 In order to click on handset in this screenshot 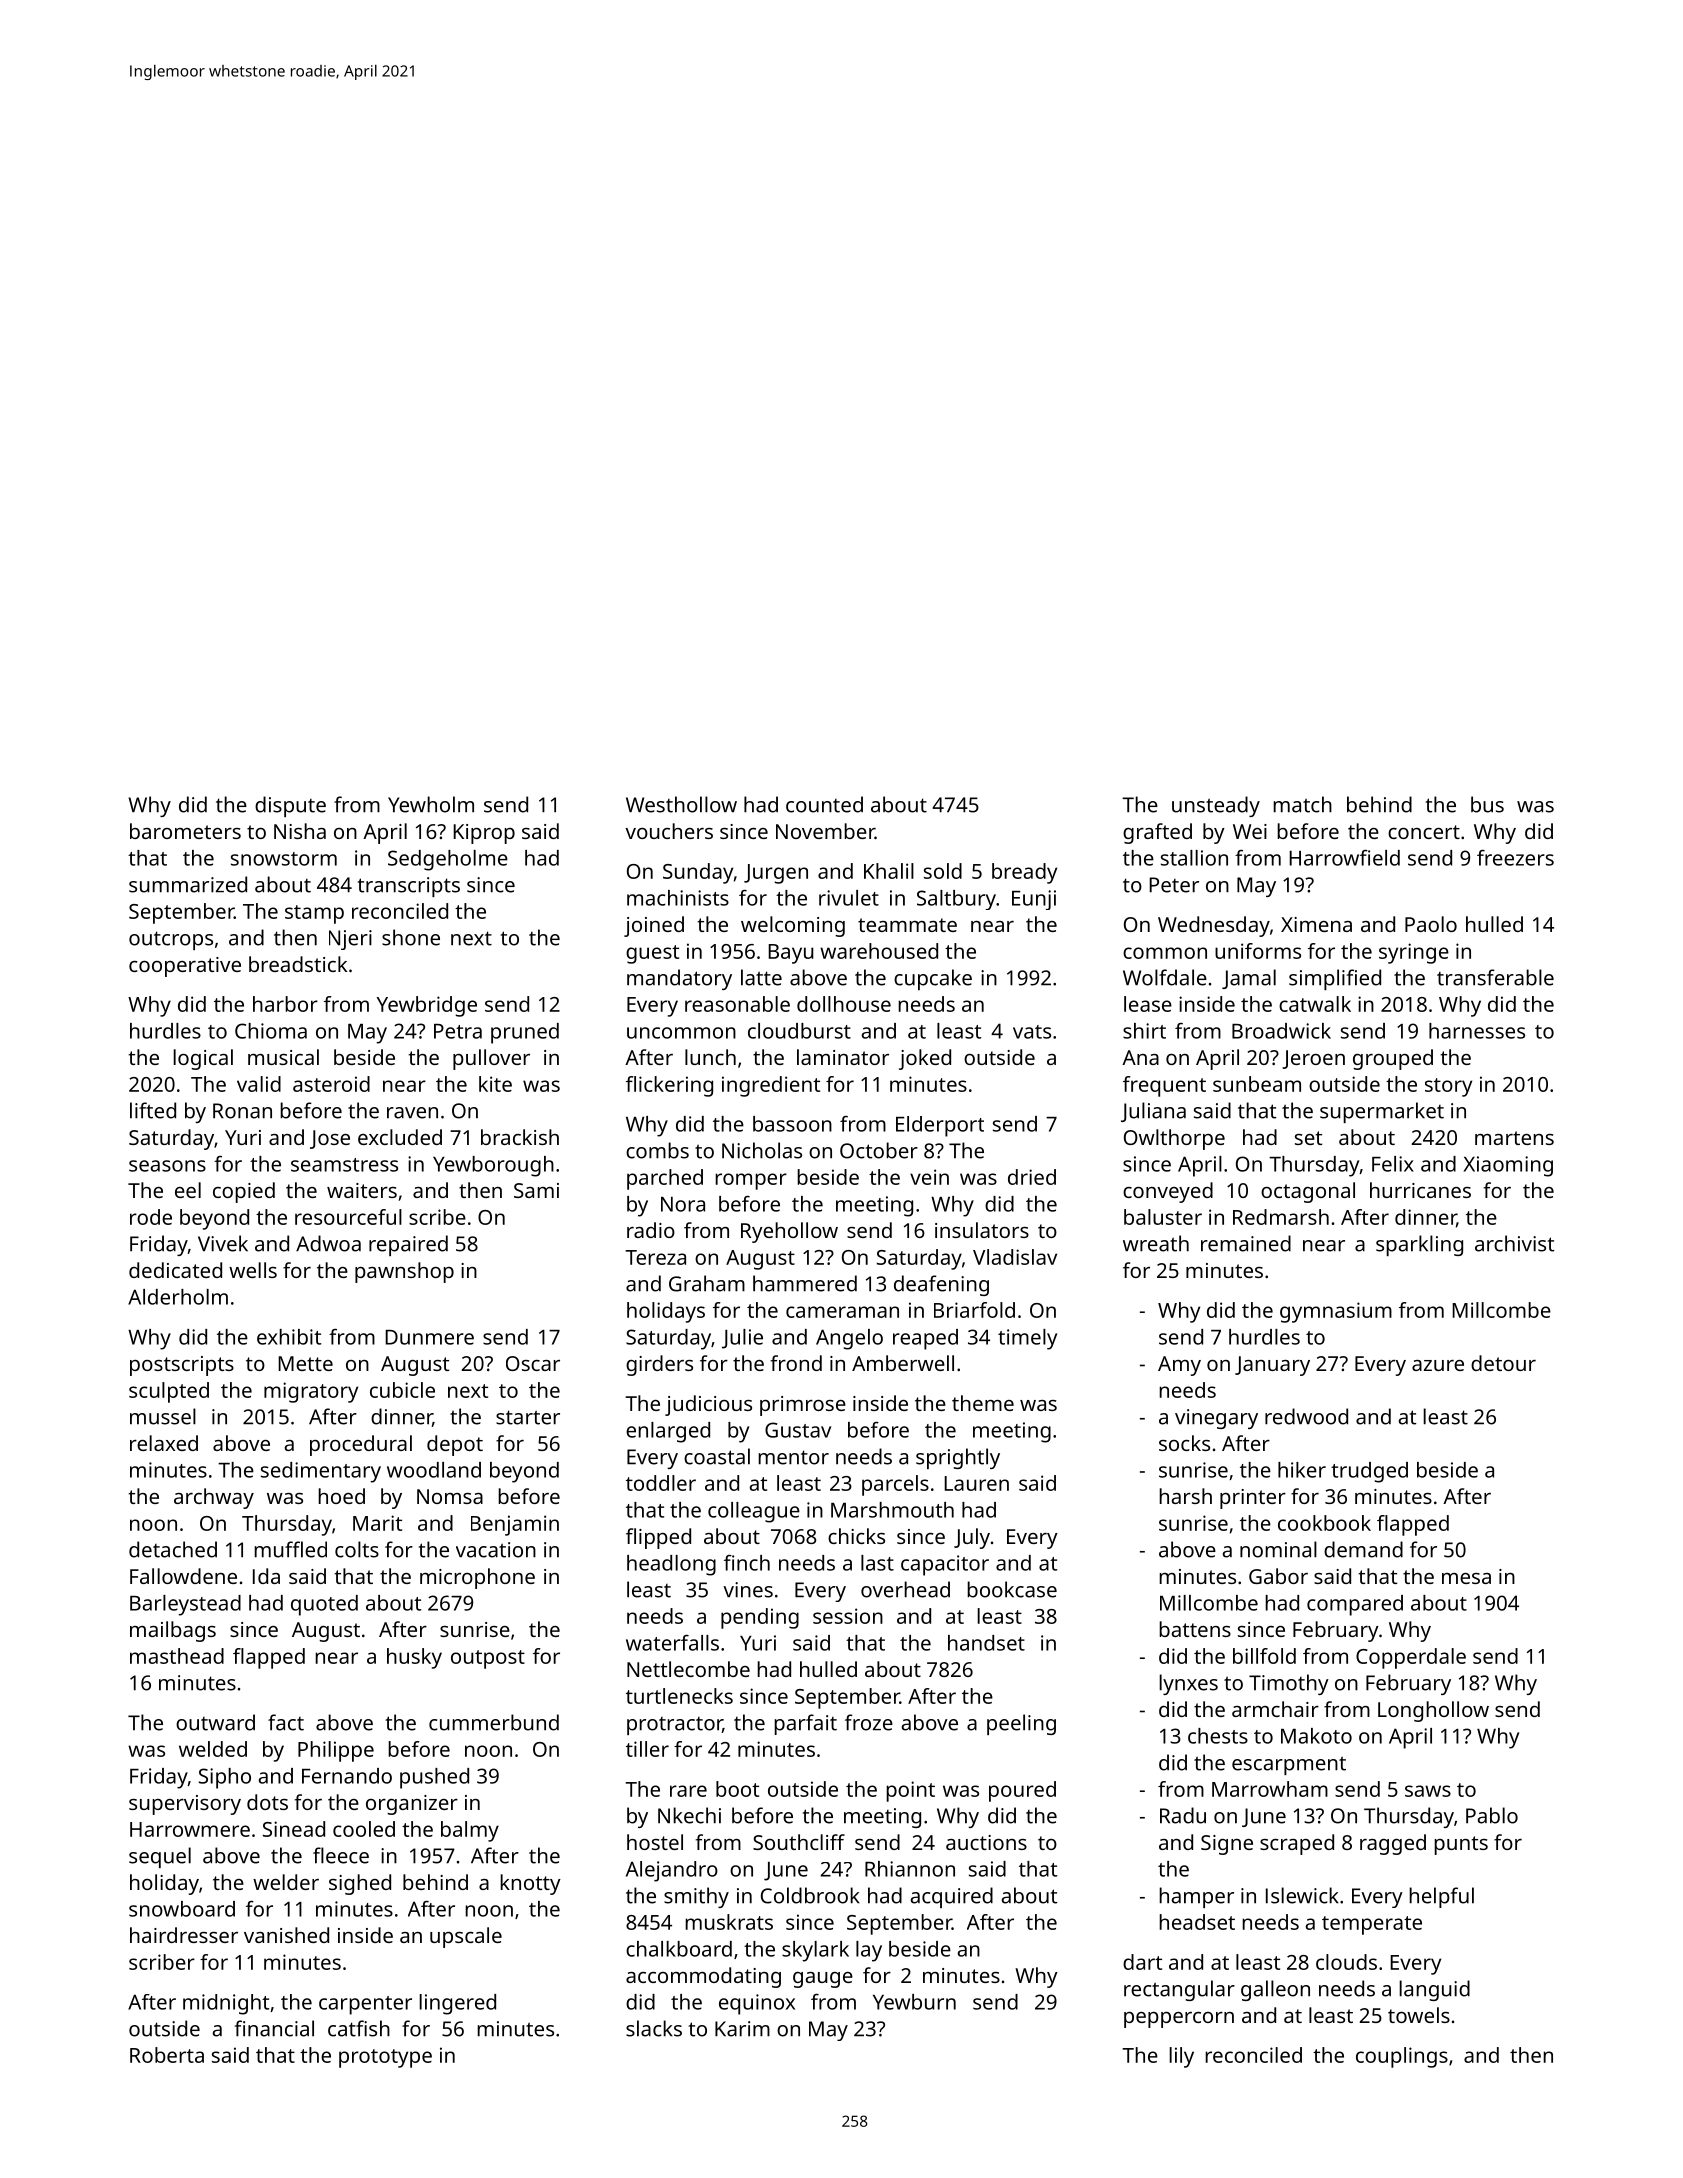, I will do `click(986, 1643)`.
